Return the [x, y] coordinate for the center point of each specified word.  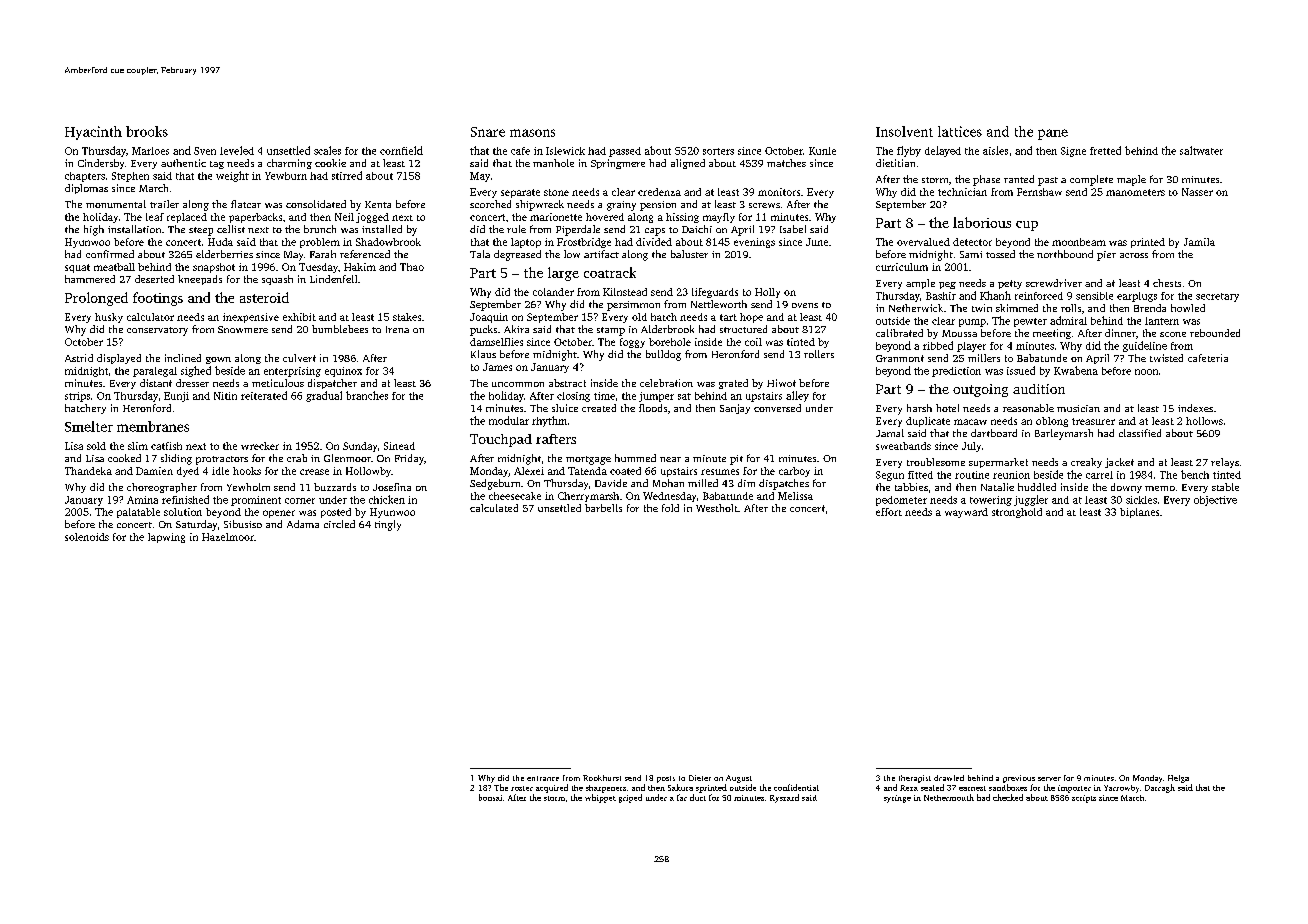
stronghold [1017, 513]
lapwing [166, 538]
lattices [960, 131]
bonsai [490, 797]
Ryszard [784, 798]
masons [532, 133]
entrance [543, 778]
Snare [488, 132]
